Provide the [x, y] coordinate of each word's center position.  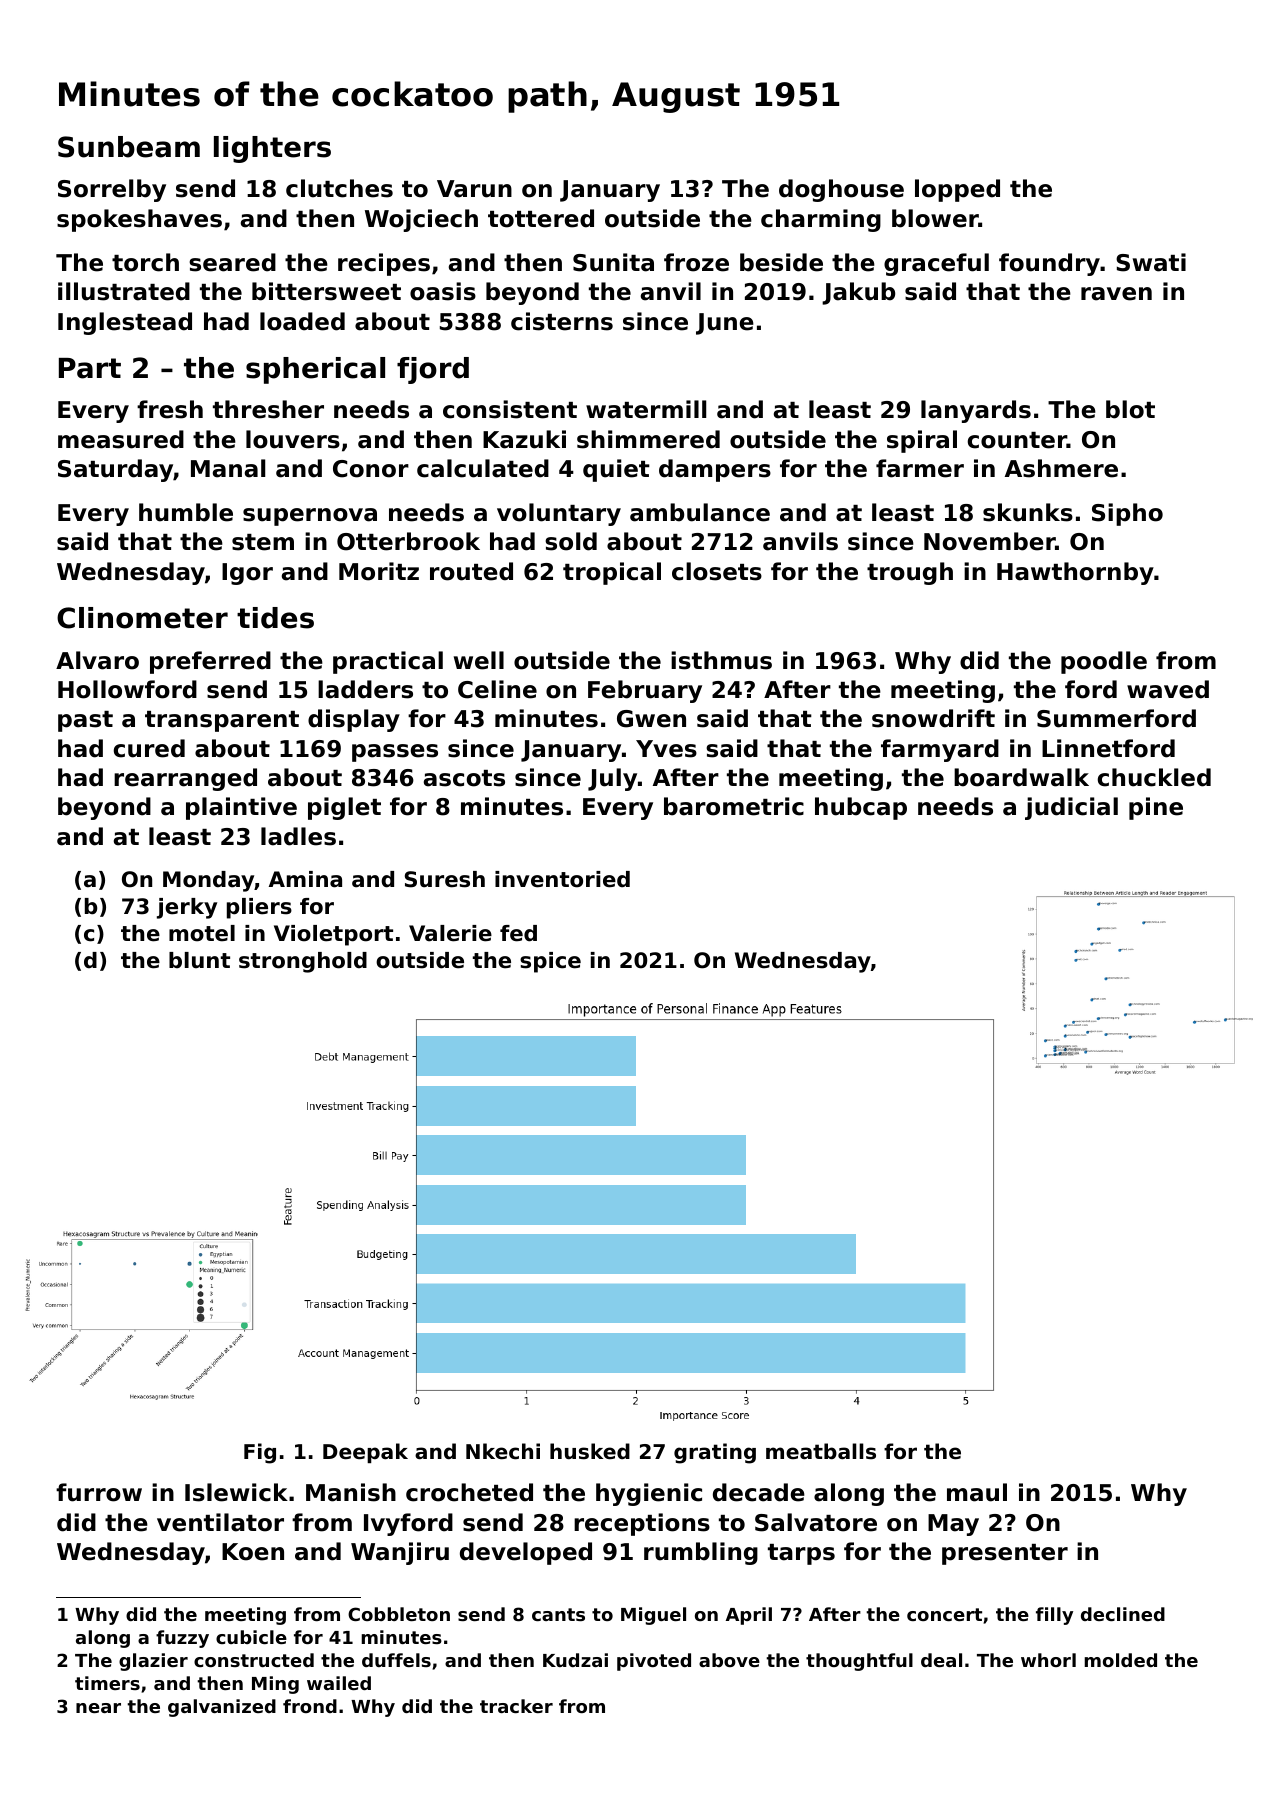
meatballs [821, 1451]
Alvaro [97, 660]
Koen [253, 1552]
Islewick [236, 1492]
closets [717, 571]
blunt [199, 960]
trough [910, 573]
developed [526, 1553]
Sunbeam [129, 147]
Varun [474, 189]
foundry [1049, 264]
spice [550, 962]
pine [1156, 808]
